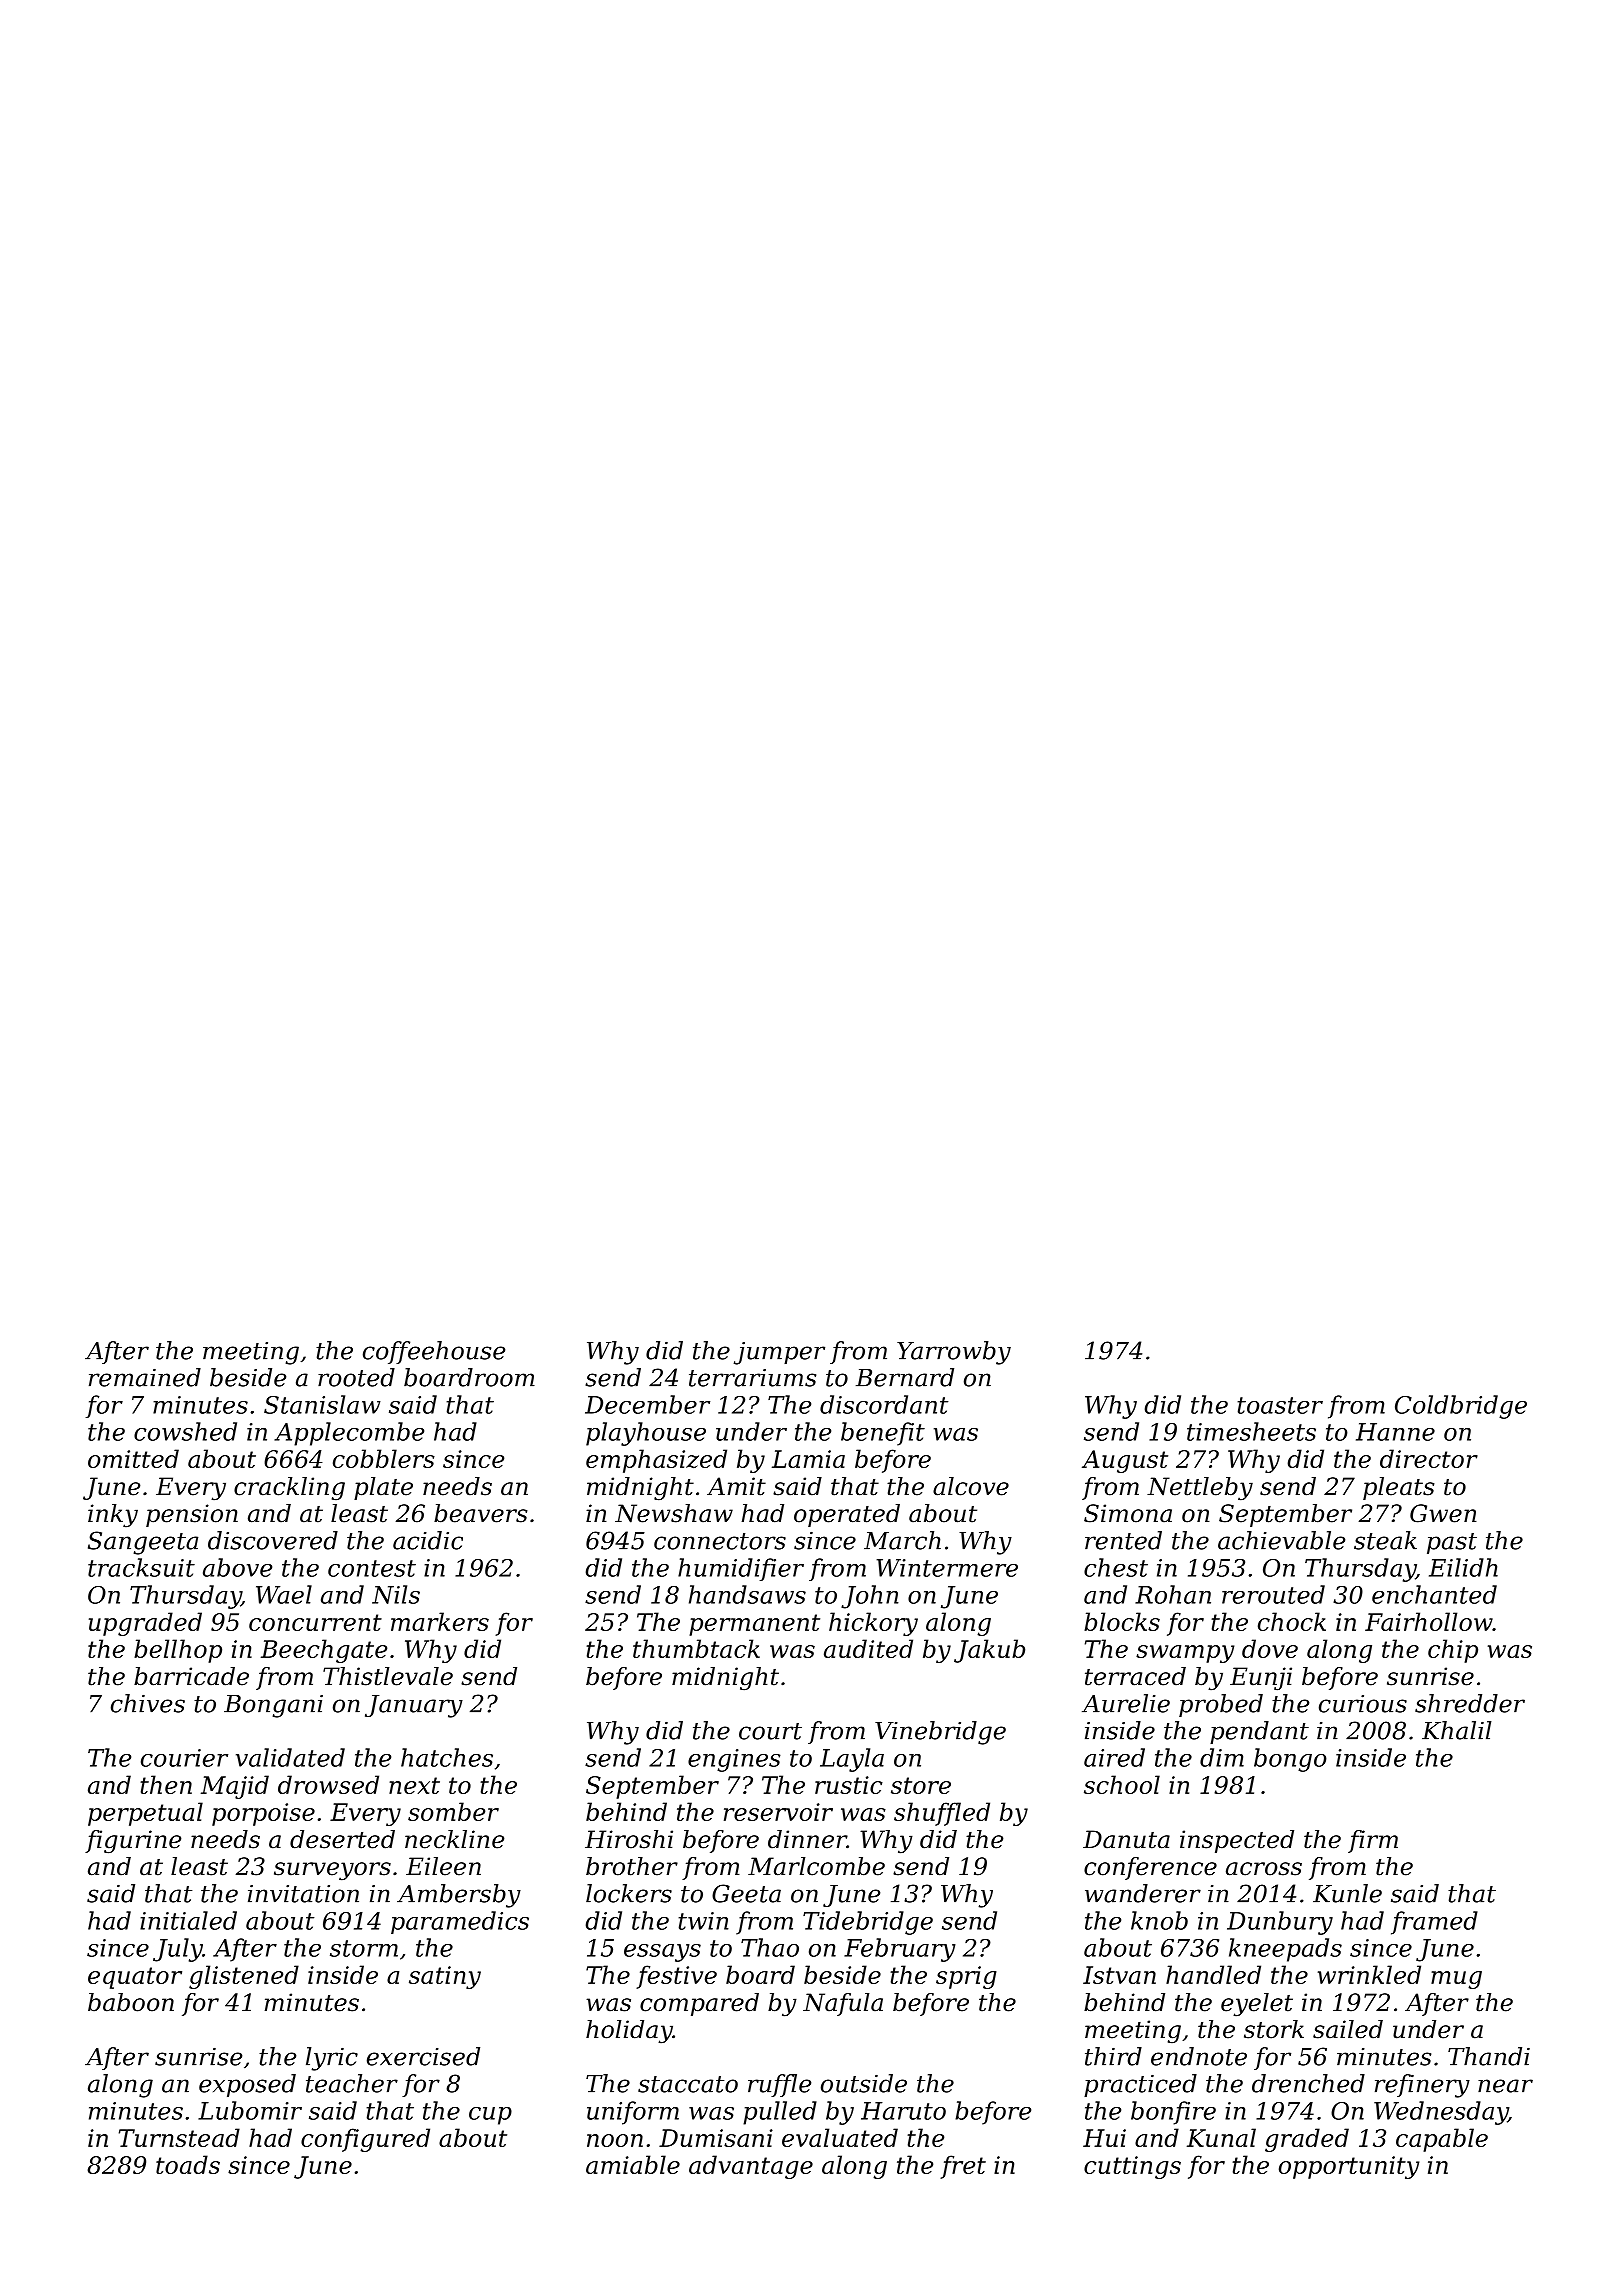  What do you see at coordinates (779, 1353) in the document?
I see `jumper` at bounding box center [779, 1353].
